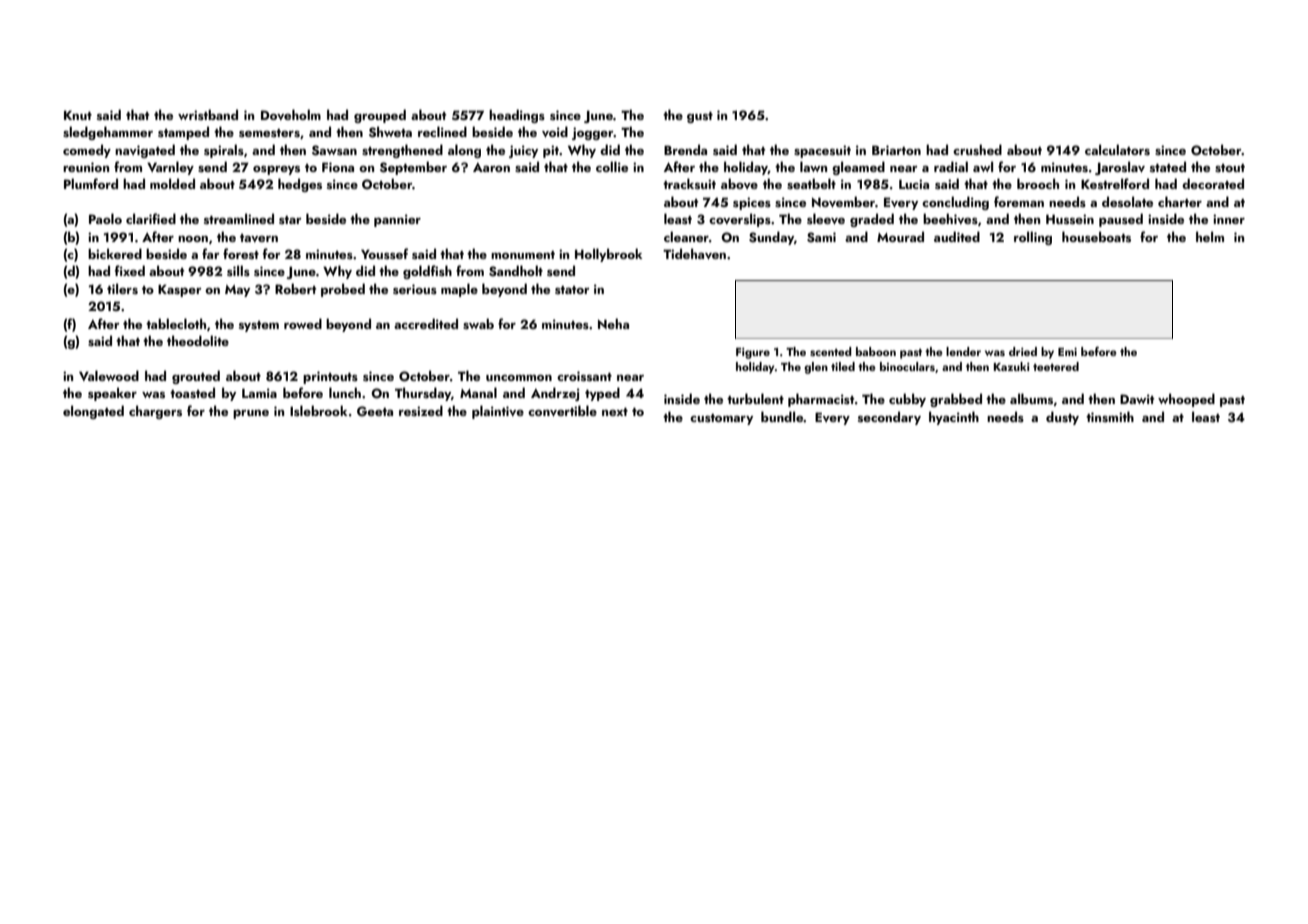  What do you see at coordinates (516, 271) in the screenshot?
I see `Sandholt` at bounding box center [516, 271].
